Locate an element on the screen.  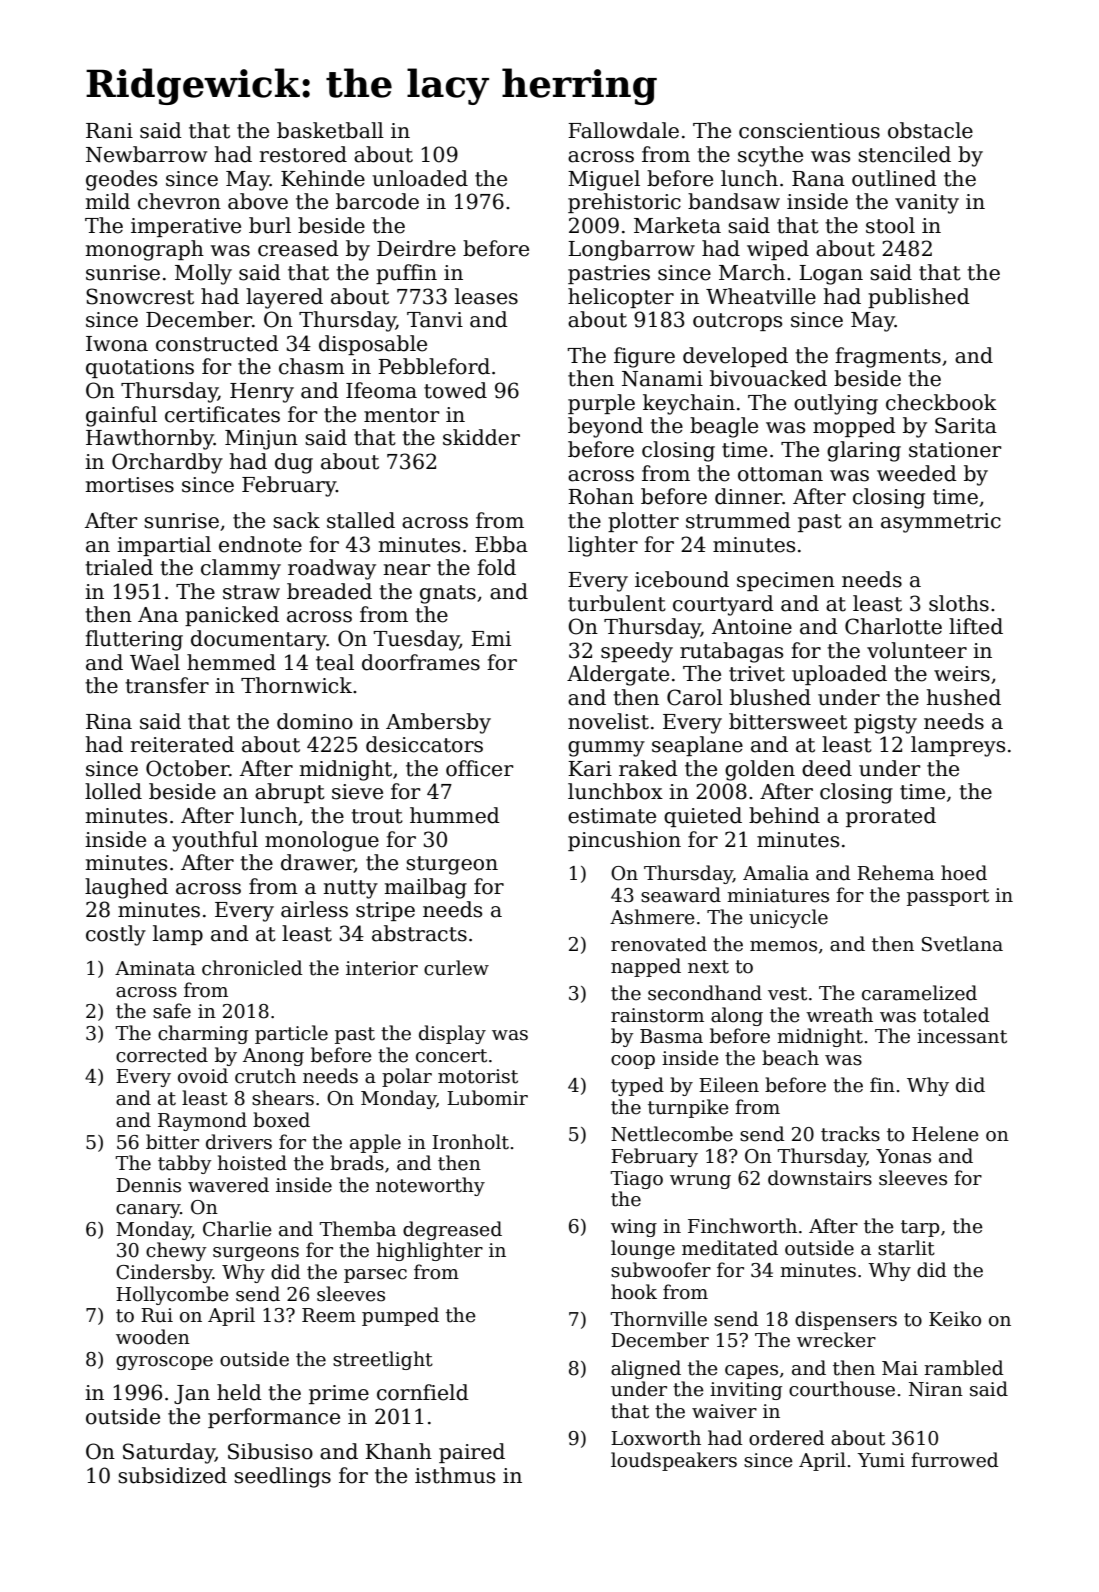
prorated is located at coordinates (891, 817).
